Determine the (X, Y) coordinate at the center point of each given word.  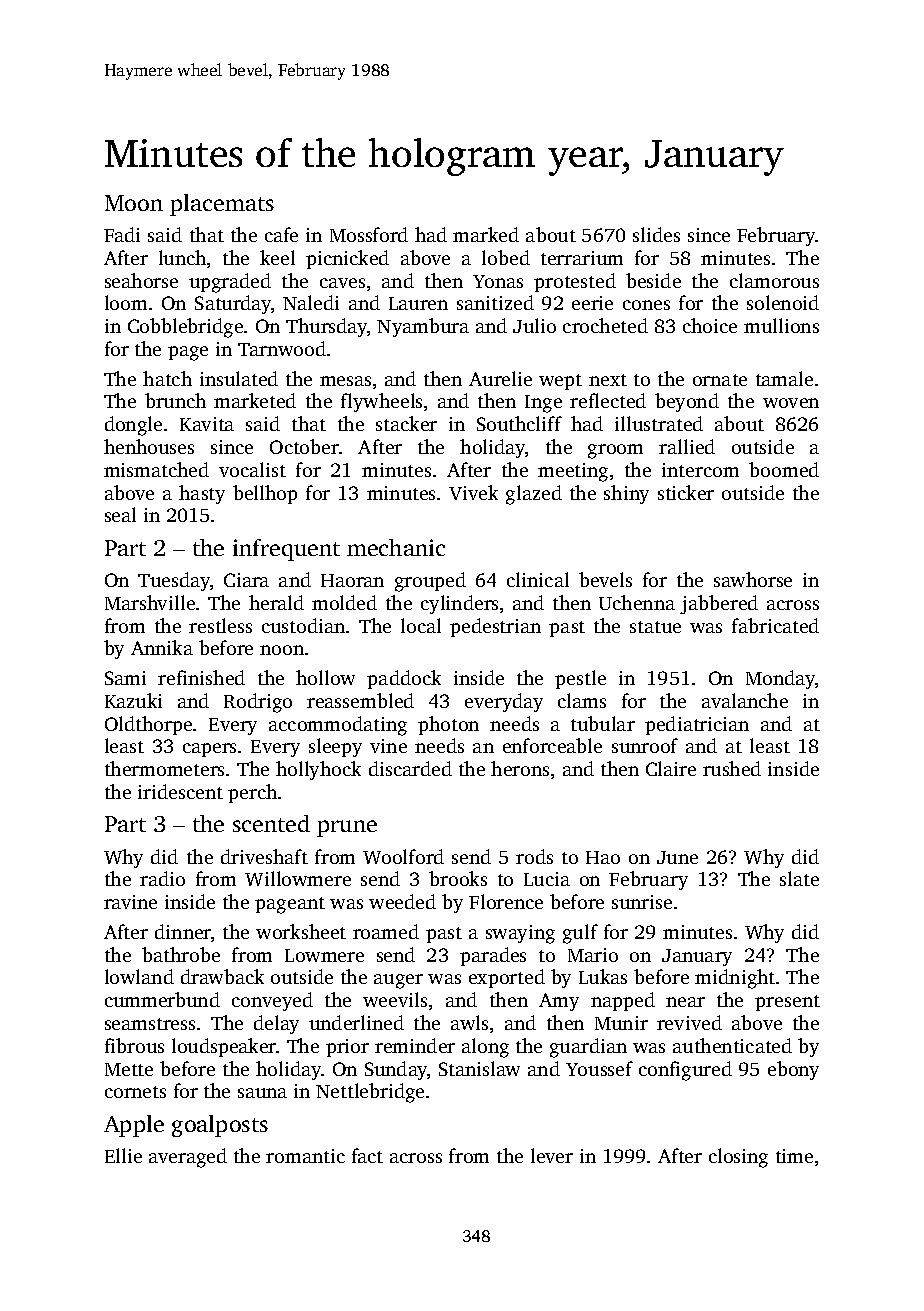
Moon (134, 203)
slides (656, 234)
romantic (305, 1156)
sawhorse (753, 579)
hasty (202, 494)
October (304, 446)
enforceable (552, 745)
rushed (732, 768)
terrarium (582, 258)
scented (271, 823)
